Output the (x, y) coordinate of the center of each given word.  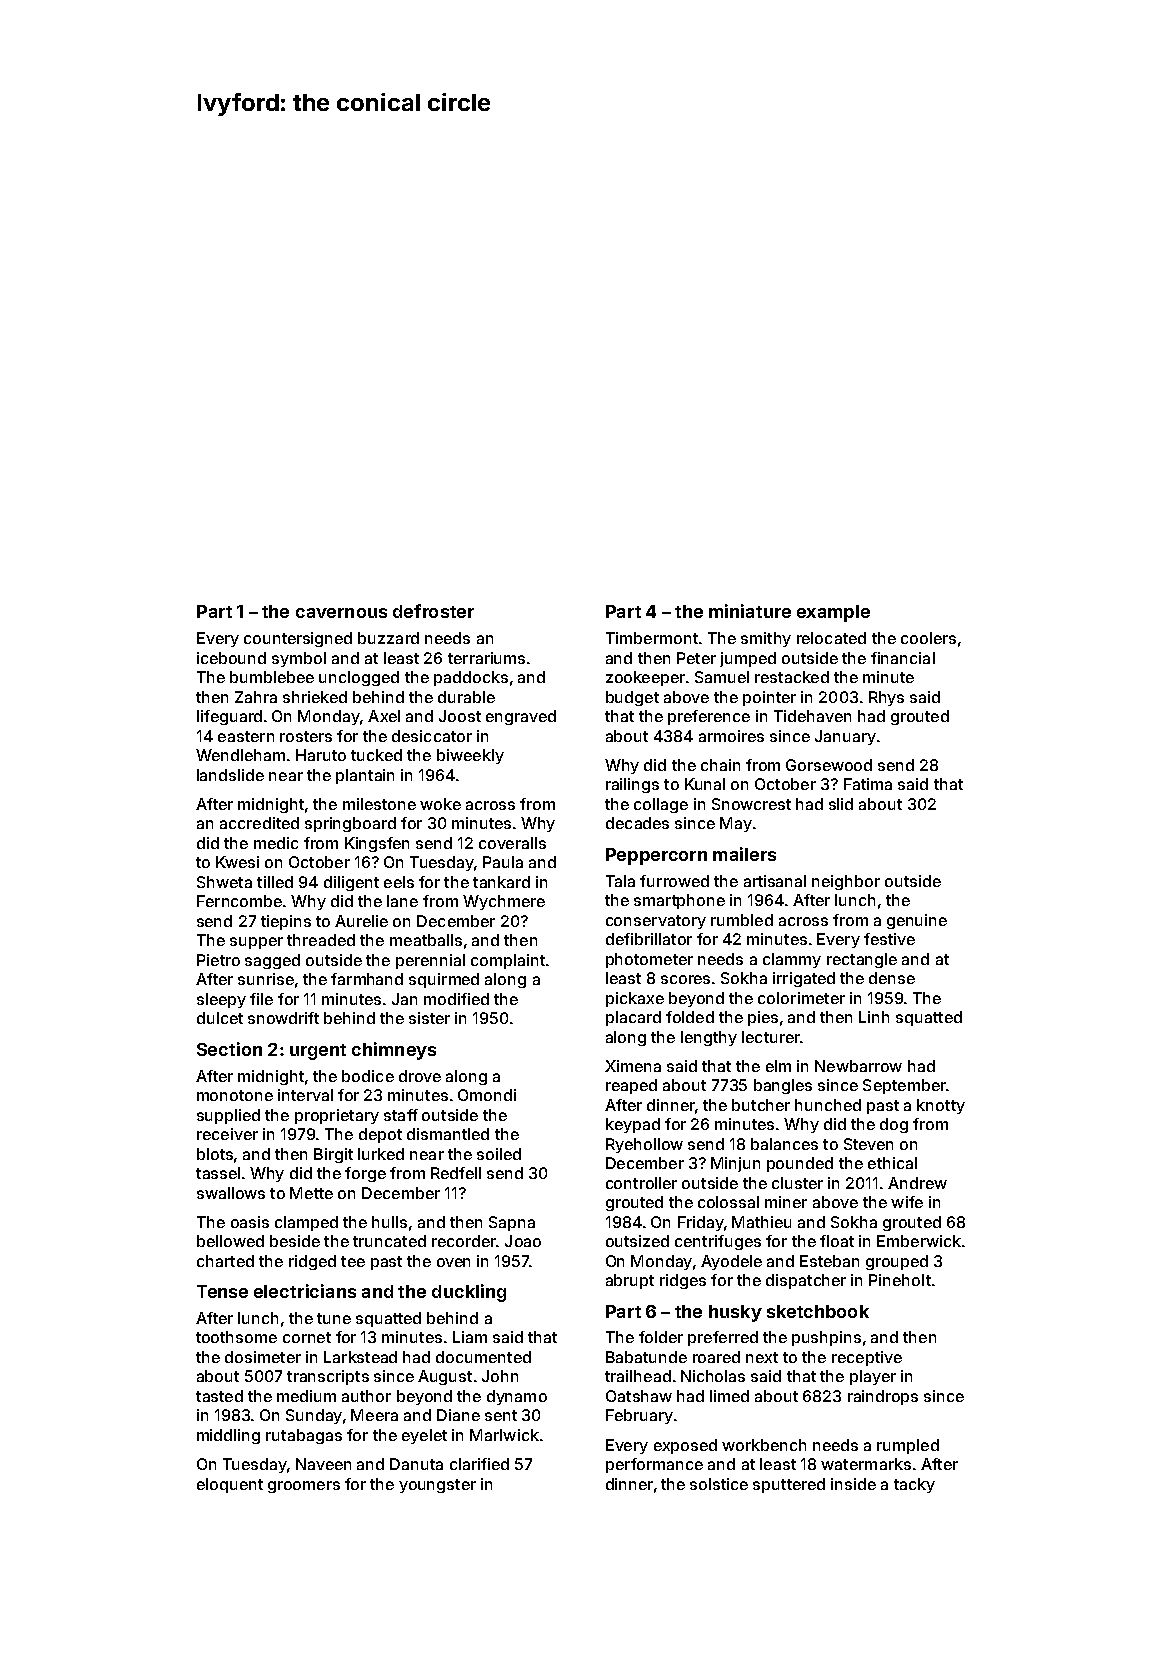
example (833, 613)
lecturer (771, 1037)
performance (654, 1465)
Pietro (218, 960)
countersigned (298, 639)
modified (456, 999)
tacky (914, 1485)
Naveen (323, 1464)
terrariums (486, 658)
